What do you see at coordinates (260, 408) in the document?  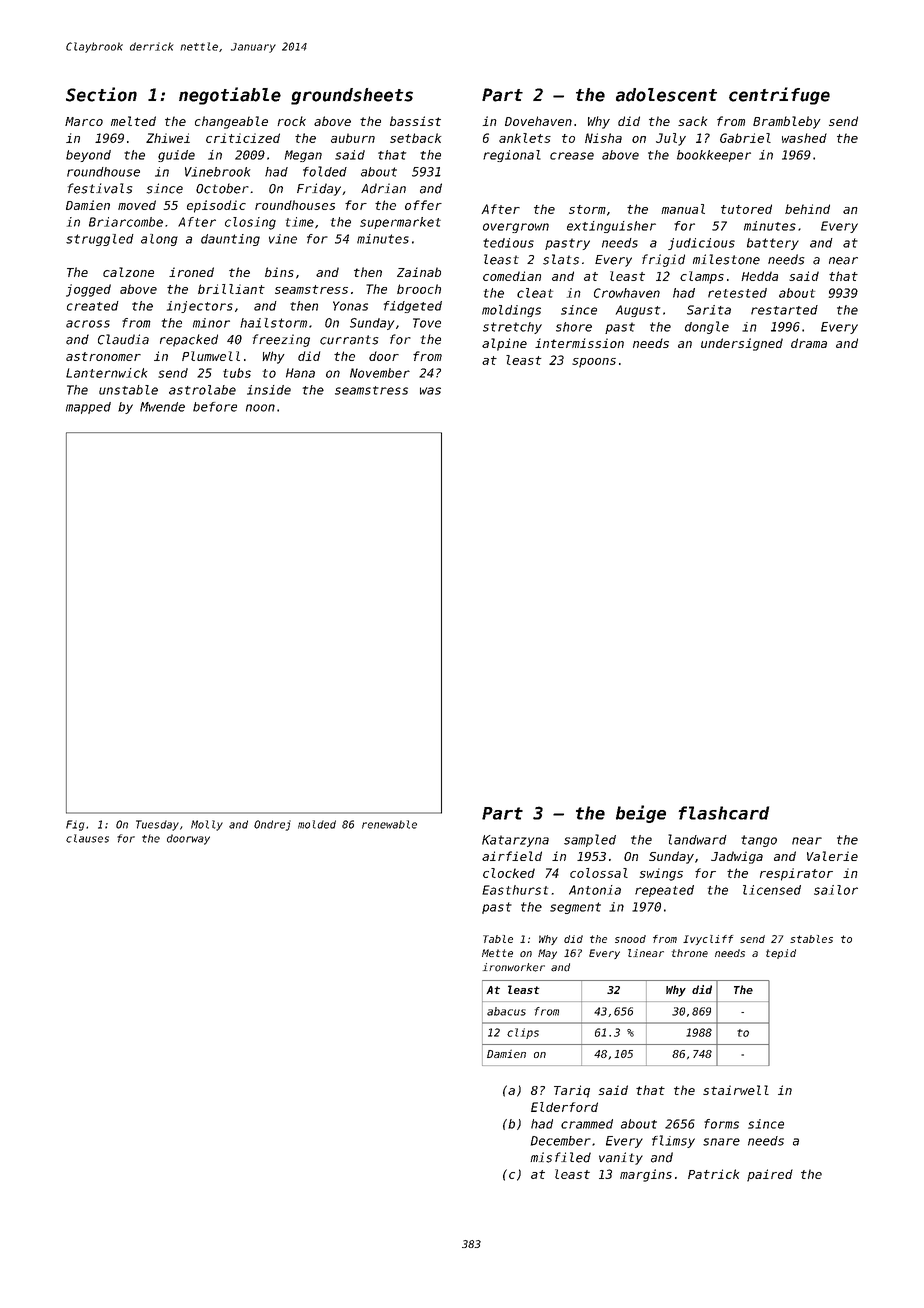 I see `noon` at bounding box center [260, 408].
